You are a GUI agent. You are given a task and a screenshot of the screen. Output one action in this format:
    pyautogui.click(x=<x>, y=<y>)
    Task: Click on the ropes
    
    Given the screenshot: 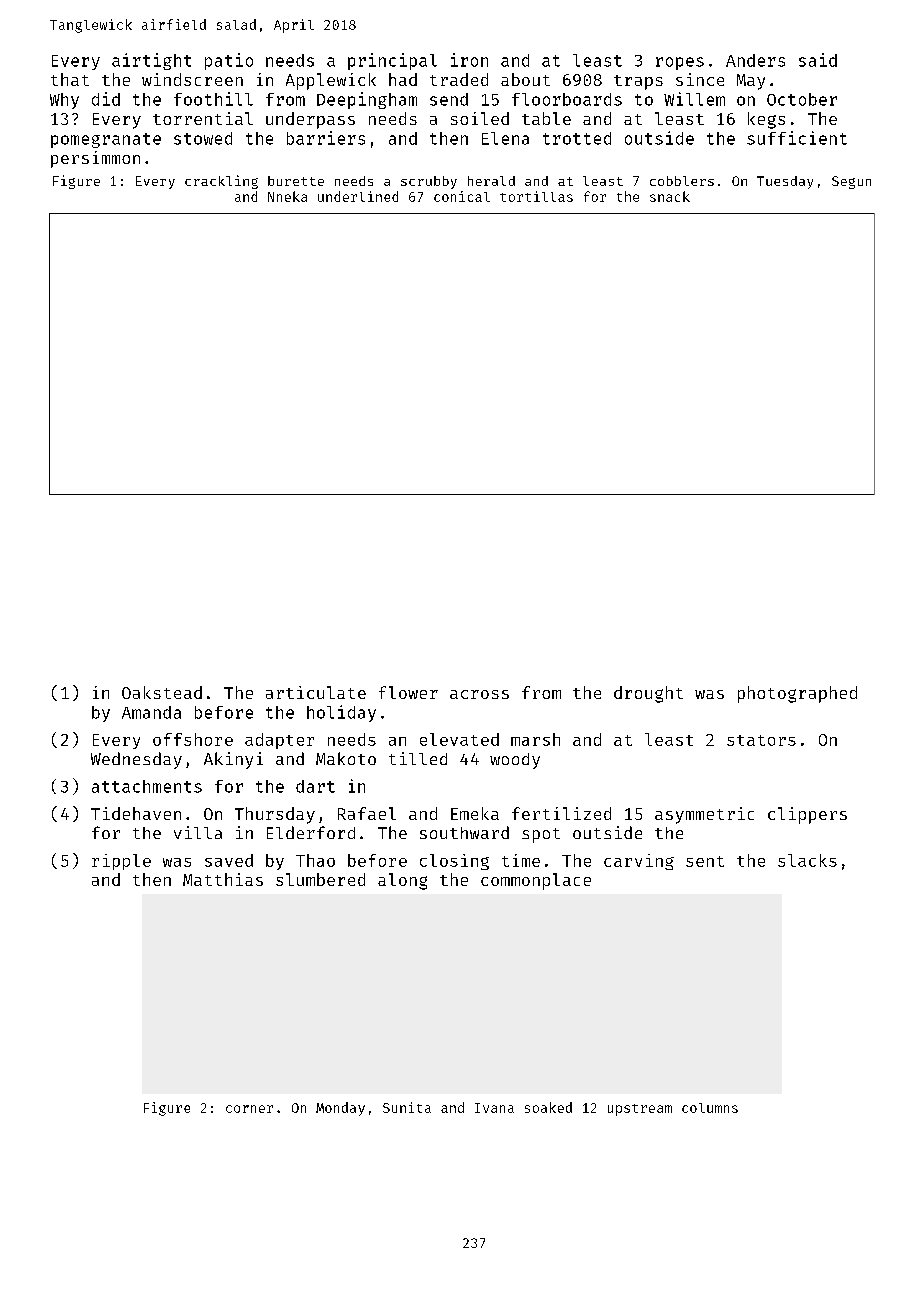 What is the action you would take?
    pyautogui.click(x=680, y=63)
